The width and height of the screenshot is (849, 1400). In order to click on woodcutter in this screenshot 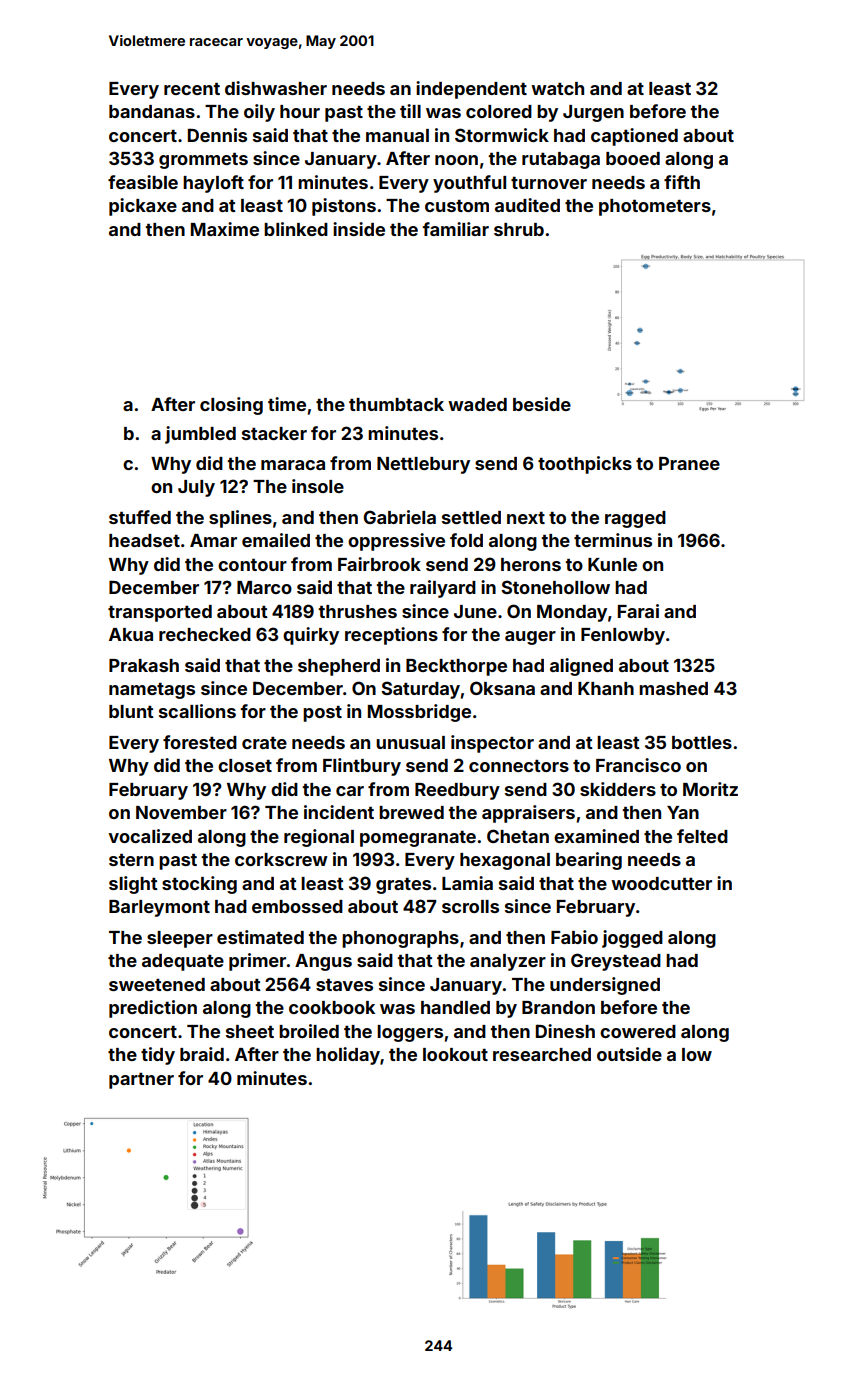, I will do `click(661, 883)`.
